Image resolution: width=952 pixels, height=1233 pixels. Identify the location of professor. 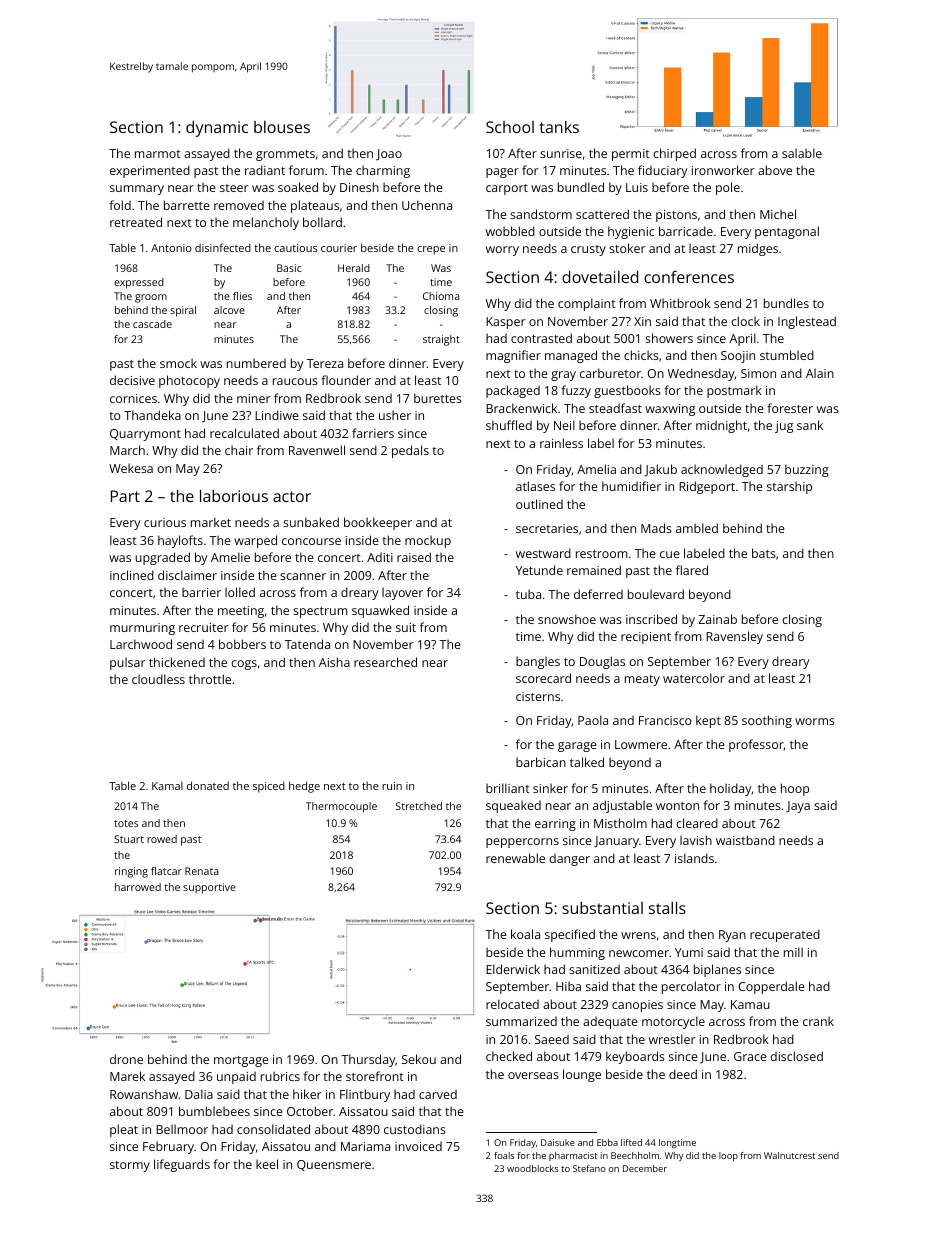
(756, 745).
